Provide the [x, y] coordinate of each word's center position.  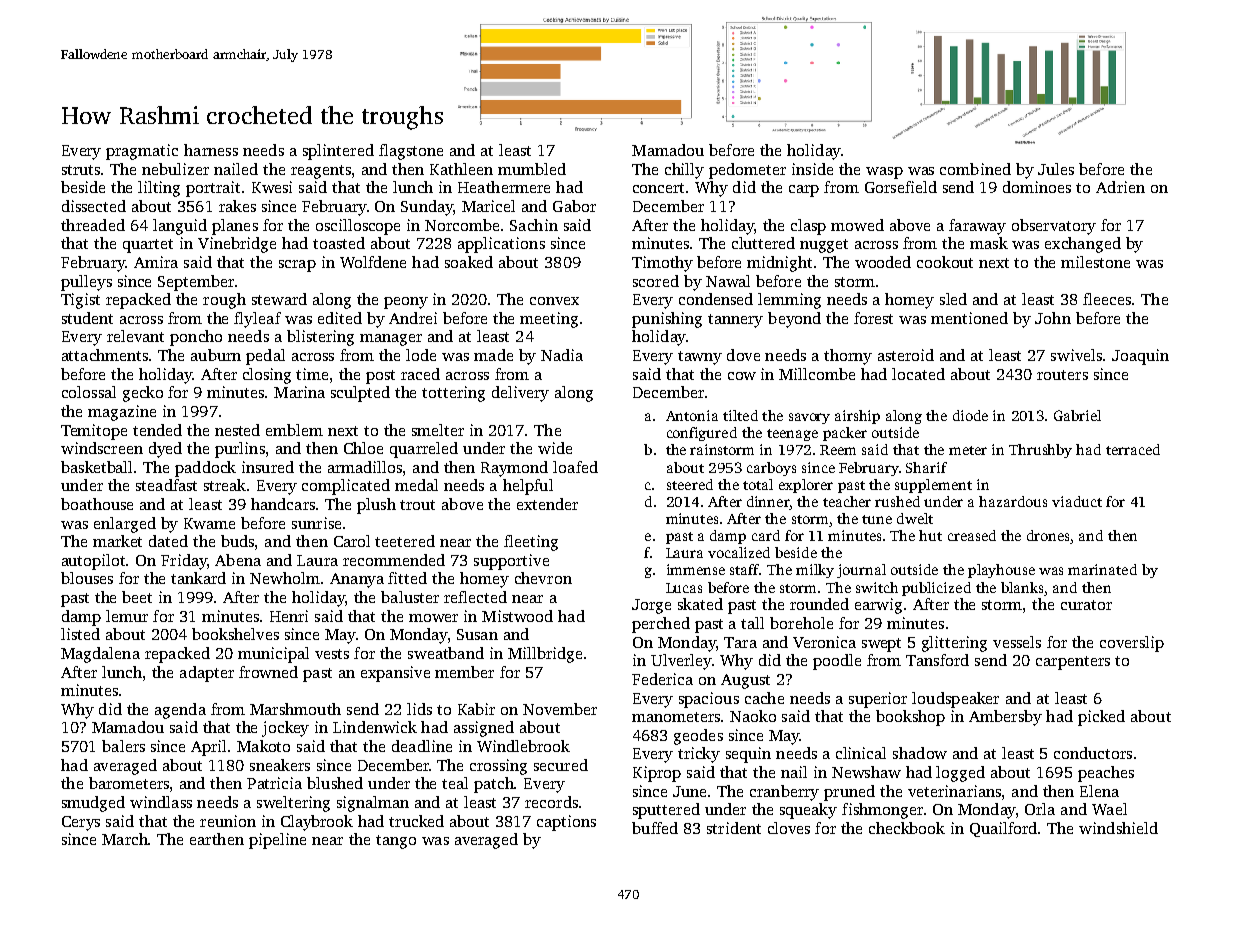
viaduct [1077, 501]
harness [211, 150]
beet [137, 597]
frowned [268, 672]
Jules [1056, 169]
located [918, 374]
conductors [1093, 753]
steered [690, 484]
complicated [346, 487]
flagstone [411, 152]
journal [861, 571]
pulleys [86, 283]
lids [419, 709]
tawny [700, 358]
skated [700, 604]
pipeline [277, 841]
